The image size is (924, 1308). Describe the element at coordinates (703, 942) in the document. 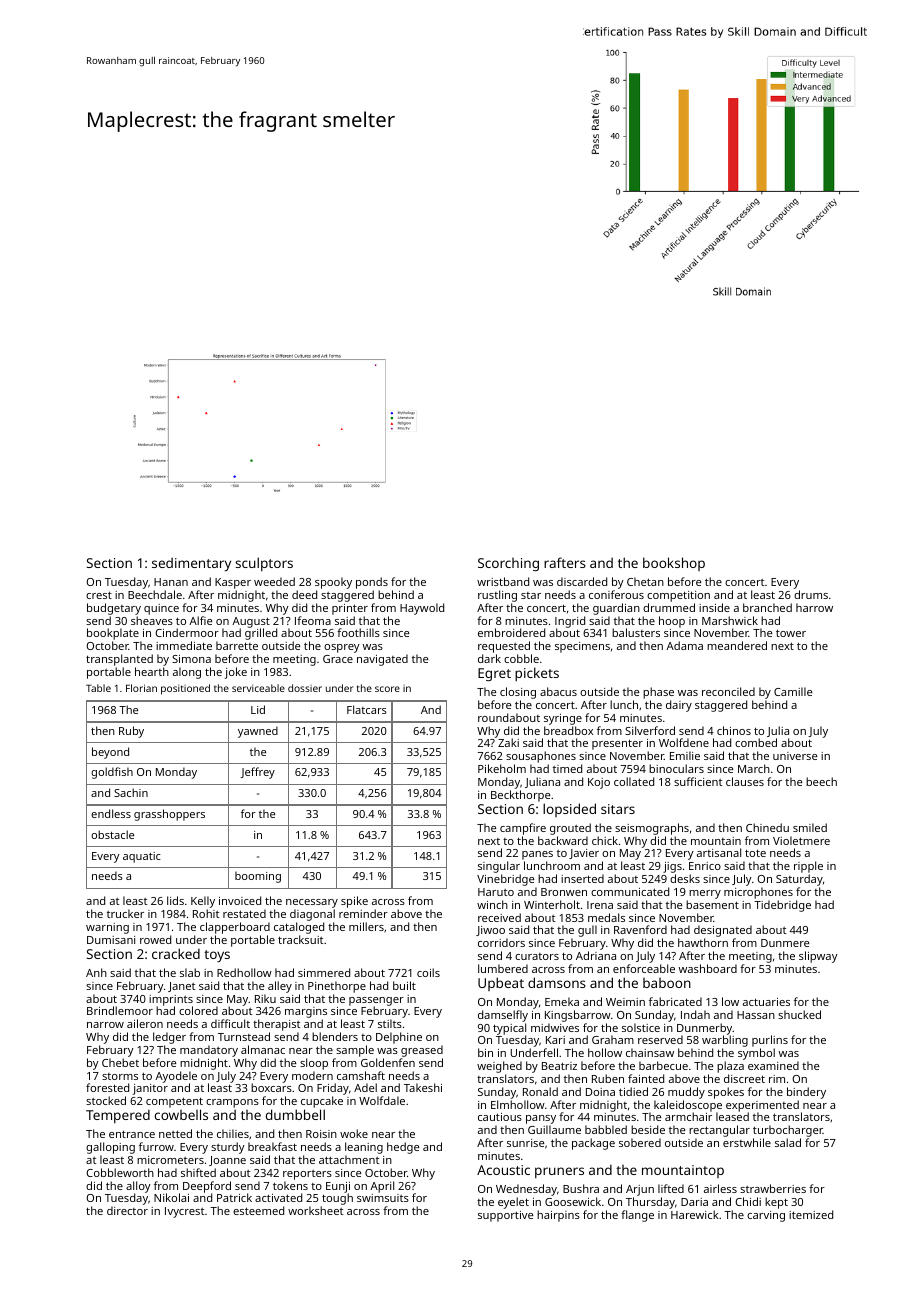

I see `hawthorn` at that location.
